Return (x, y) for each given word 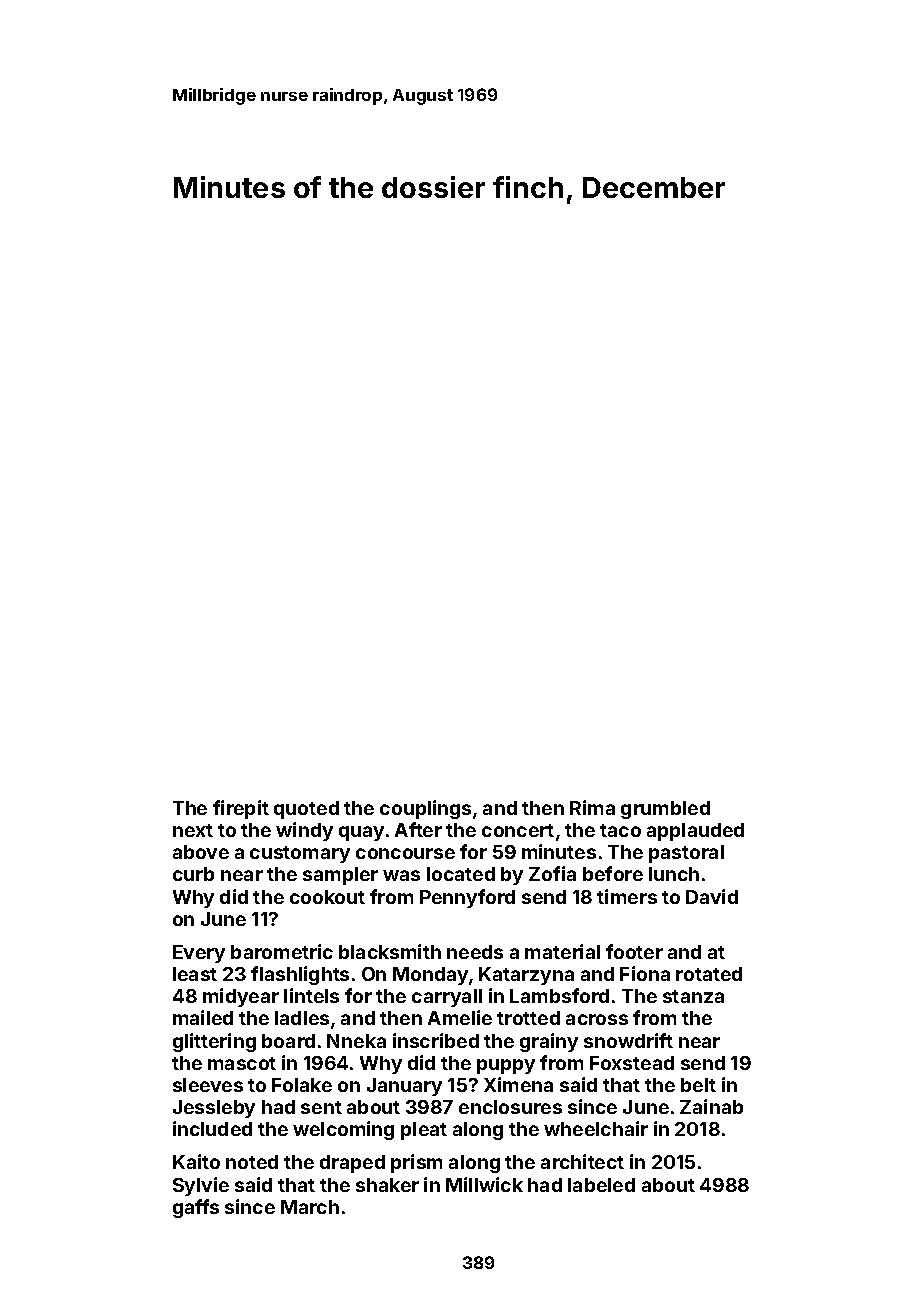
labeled (601, 1185)
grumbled (665, 810)
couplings (425, 809)
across (597, 1019)
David (712, 896)
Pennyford (467, 898)
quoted (306, 810)
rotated (709, 974)
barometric (282, 951)
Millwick (484, 1184)
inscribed (436, 1040)
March (310, 1207)
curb (193, 874)
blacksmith (390, 951)
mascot (242, 1063)
